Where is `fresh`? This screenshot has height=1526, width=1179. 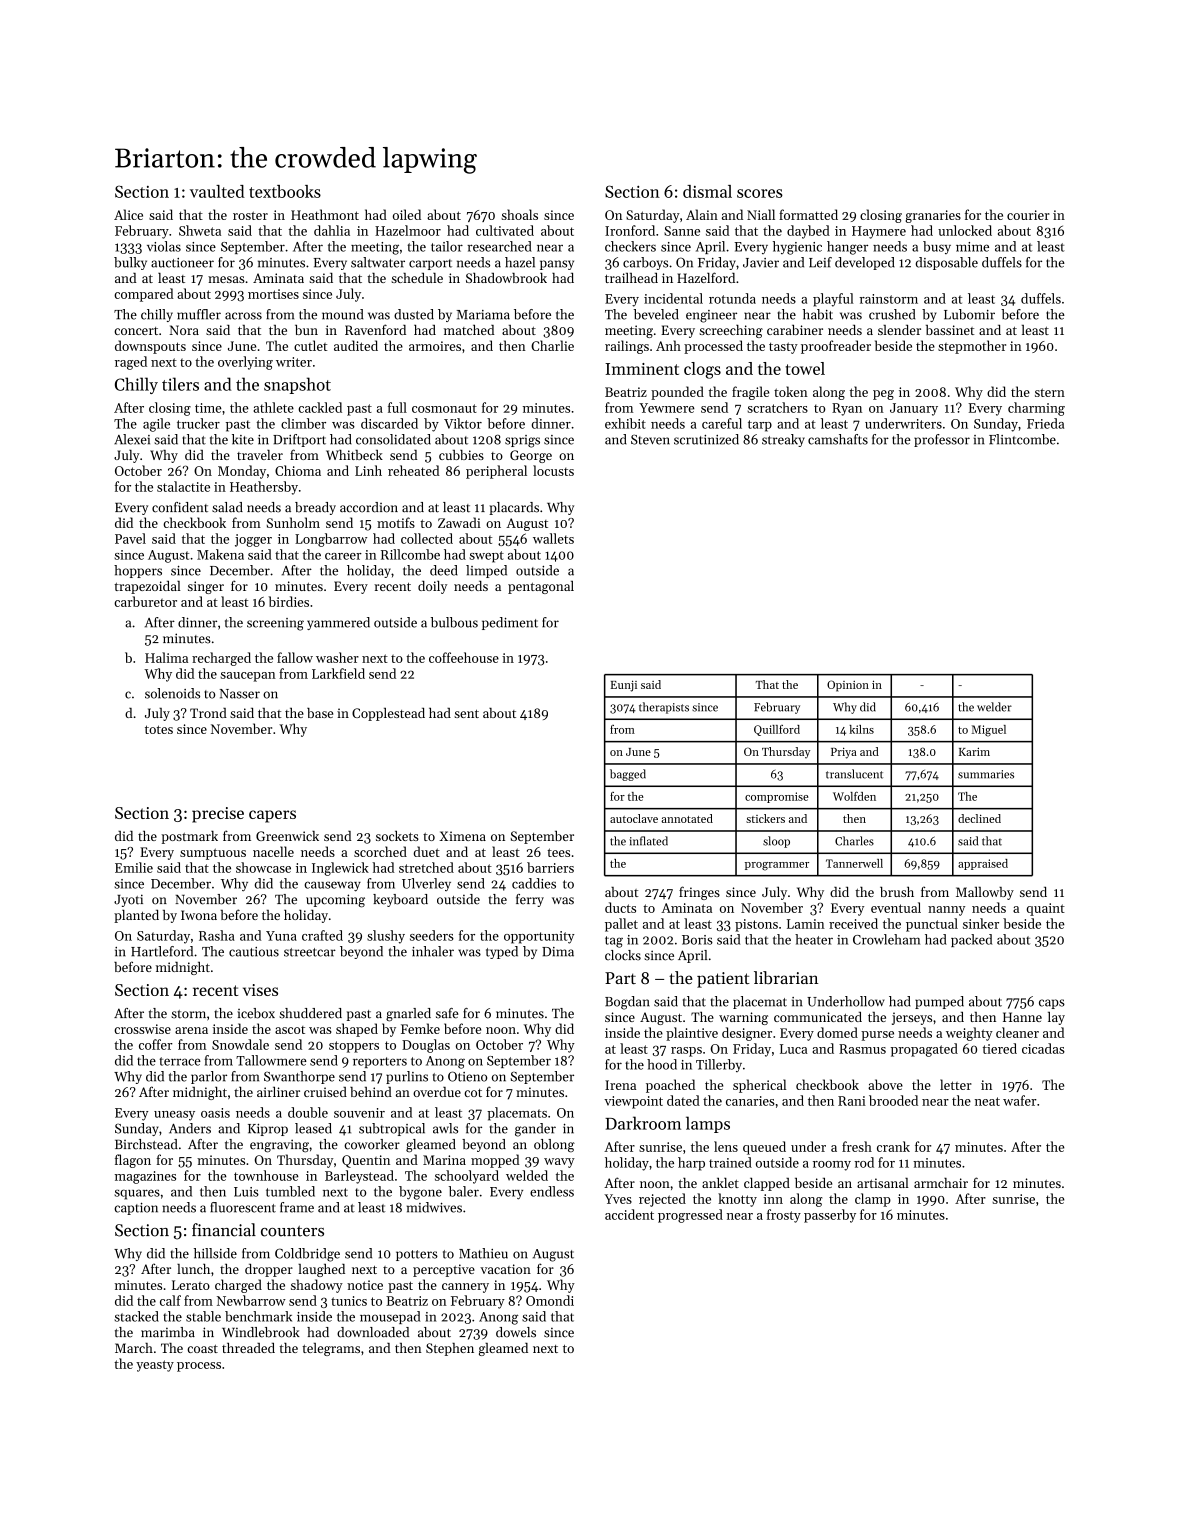 fresh is located at coordinates (857, 1146).
